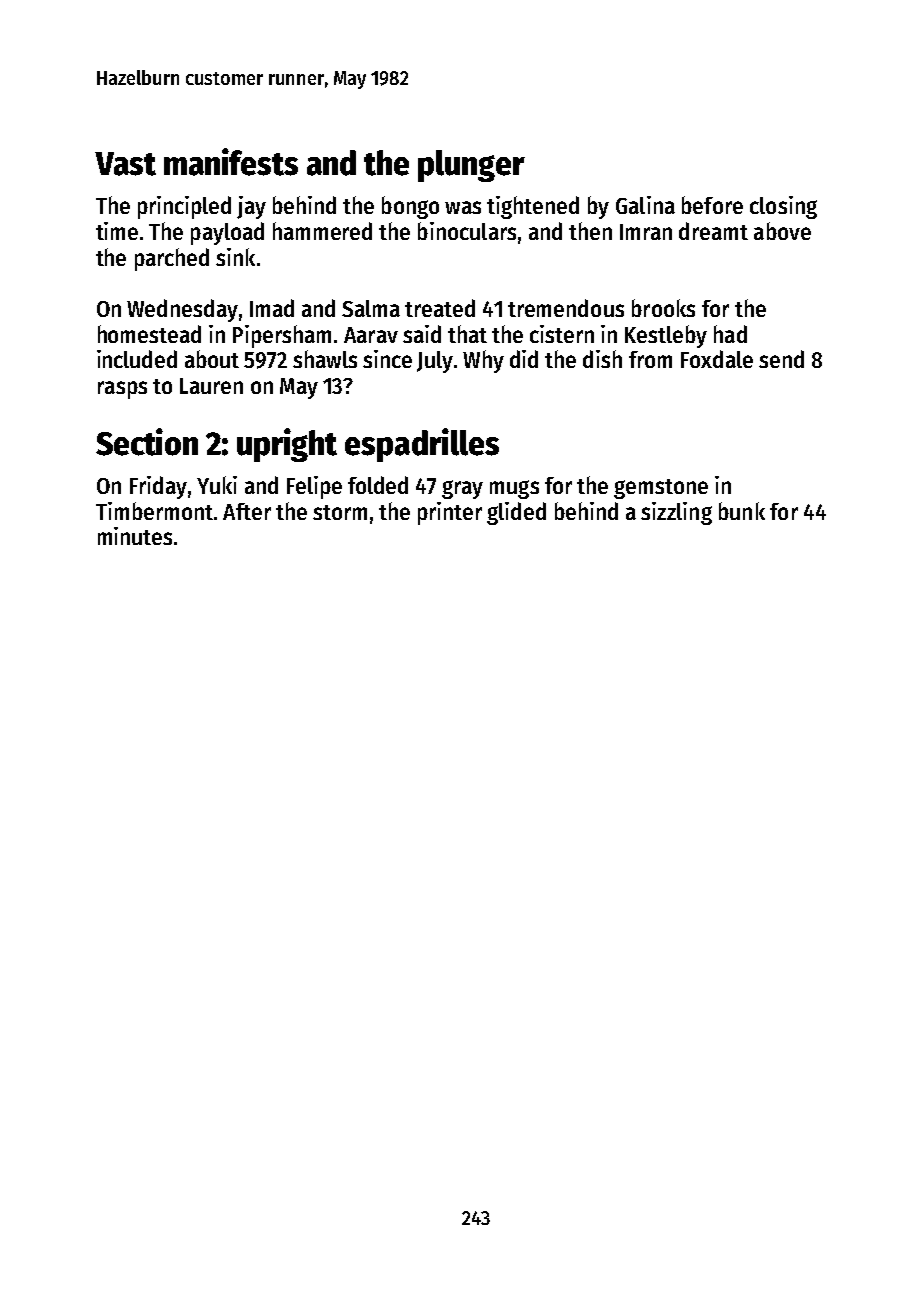 The height and width of the document is (1311, 924). What do you see at coordinates (147, 442) in the document?
I see `Section` at bounding box center [147, 442].
